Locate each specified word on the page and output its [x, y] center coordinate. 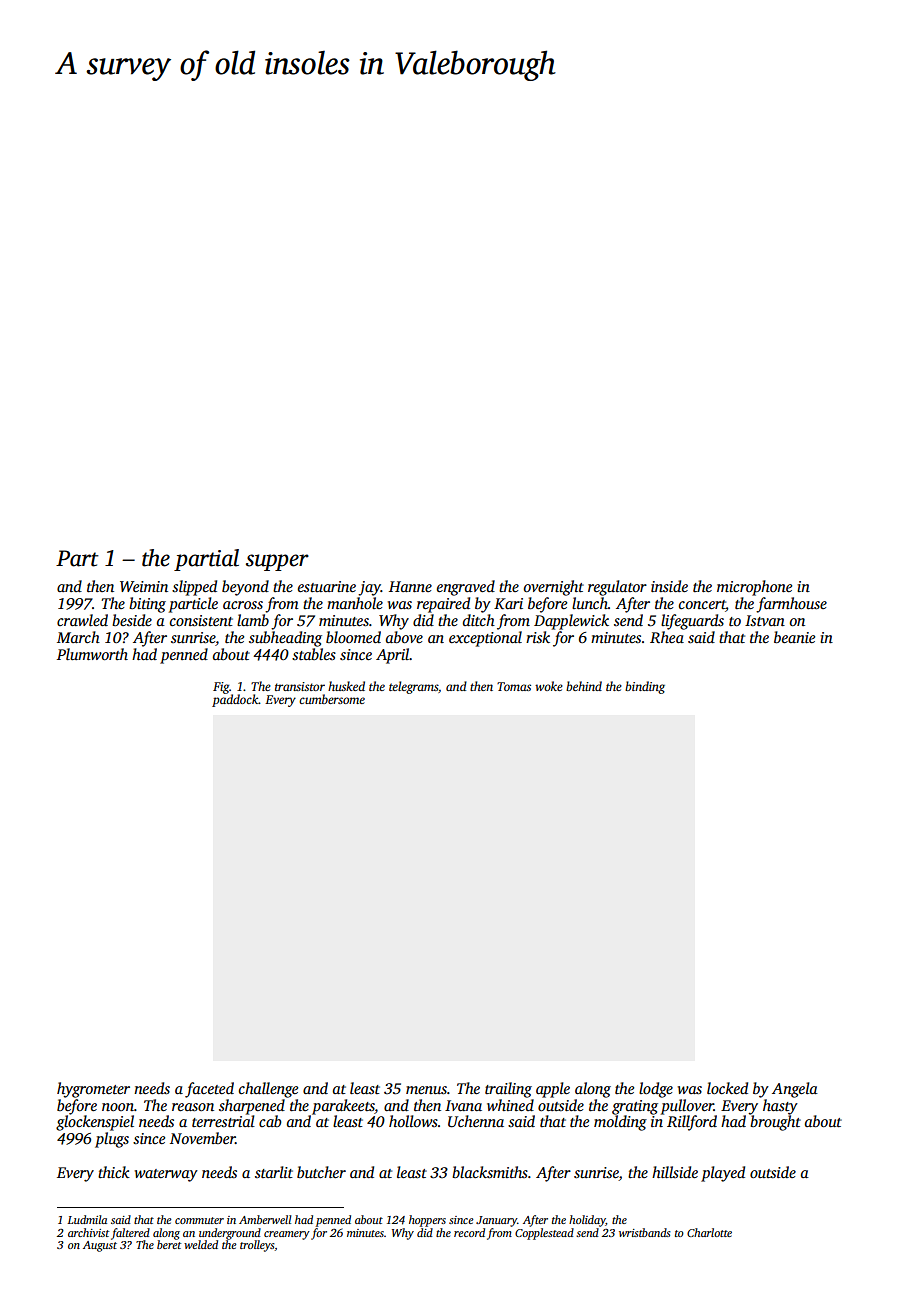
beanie [794, 637]
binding [645, 687]
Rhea [667, 637]
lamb [253, 620]
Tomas [514, 686]
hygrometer [93, 1090]
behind [584, 686]
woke [549, 686]
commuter [199, 1220]
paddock [235, 700]
